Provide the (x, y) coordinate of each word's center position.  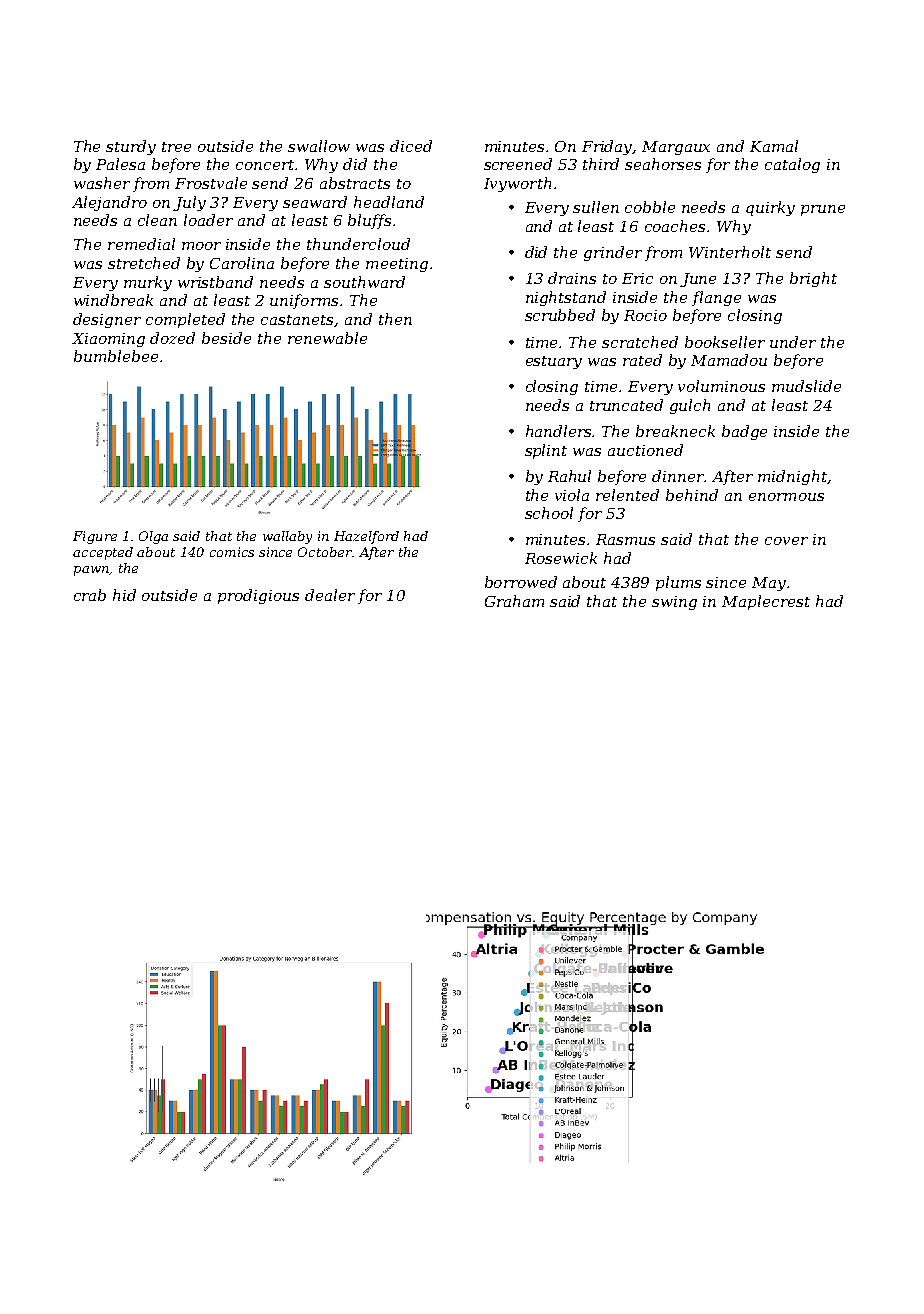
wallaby (287, 537)
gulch (690, 406)
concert (266, 165)
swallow (319, 146)
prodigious (258, 596)
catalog (792, 165)
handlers (559, 431)
